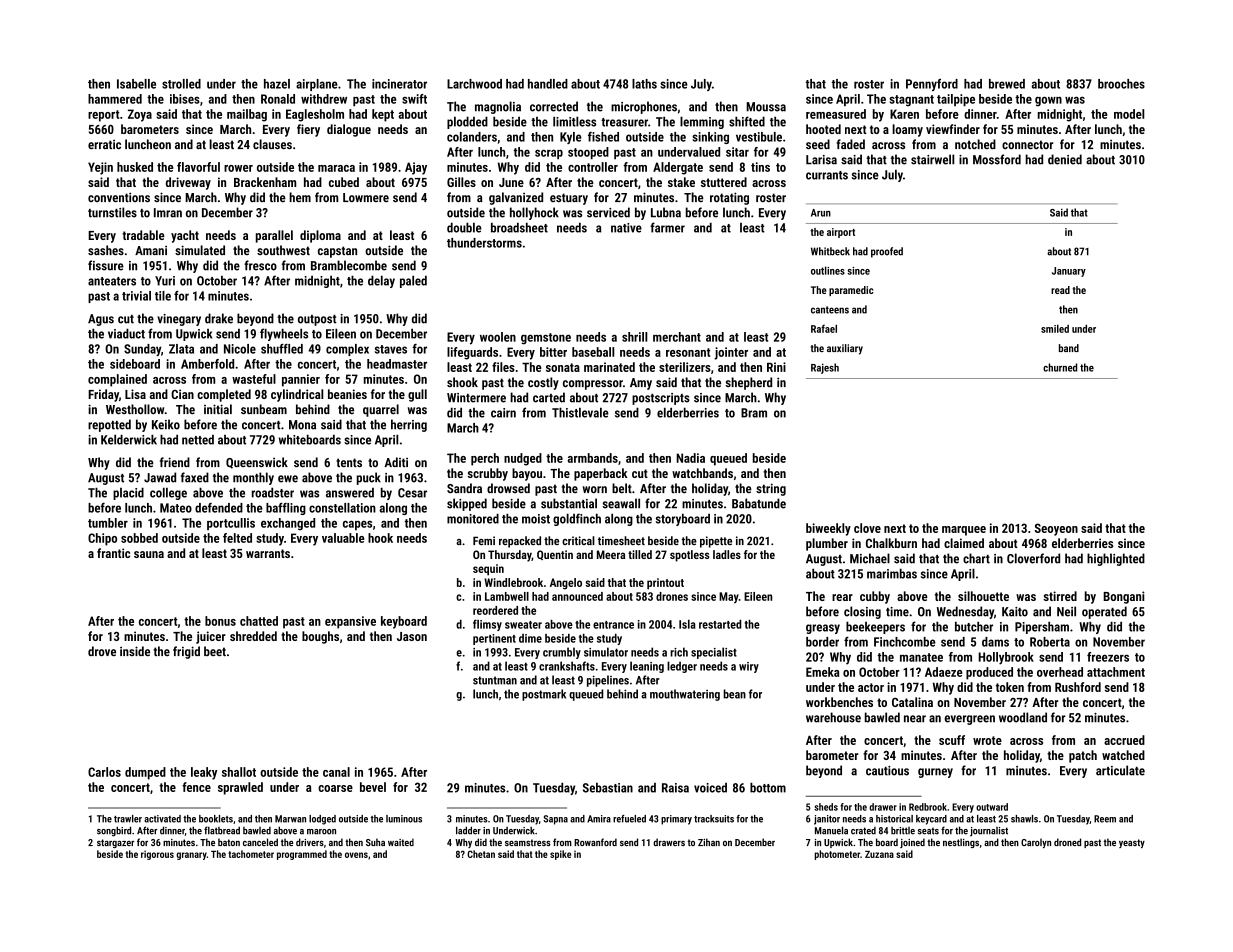 The width and height of the document is (1233, 952). What do you see at coordinates (474, 84) in the document?
I see `Larchwood` at bounding box center [474, 84].
